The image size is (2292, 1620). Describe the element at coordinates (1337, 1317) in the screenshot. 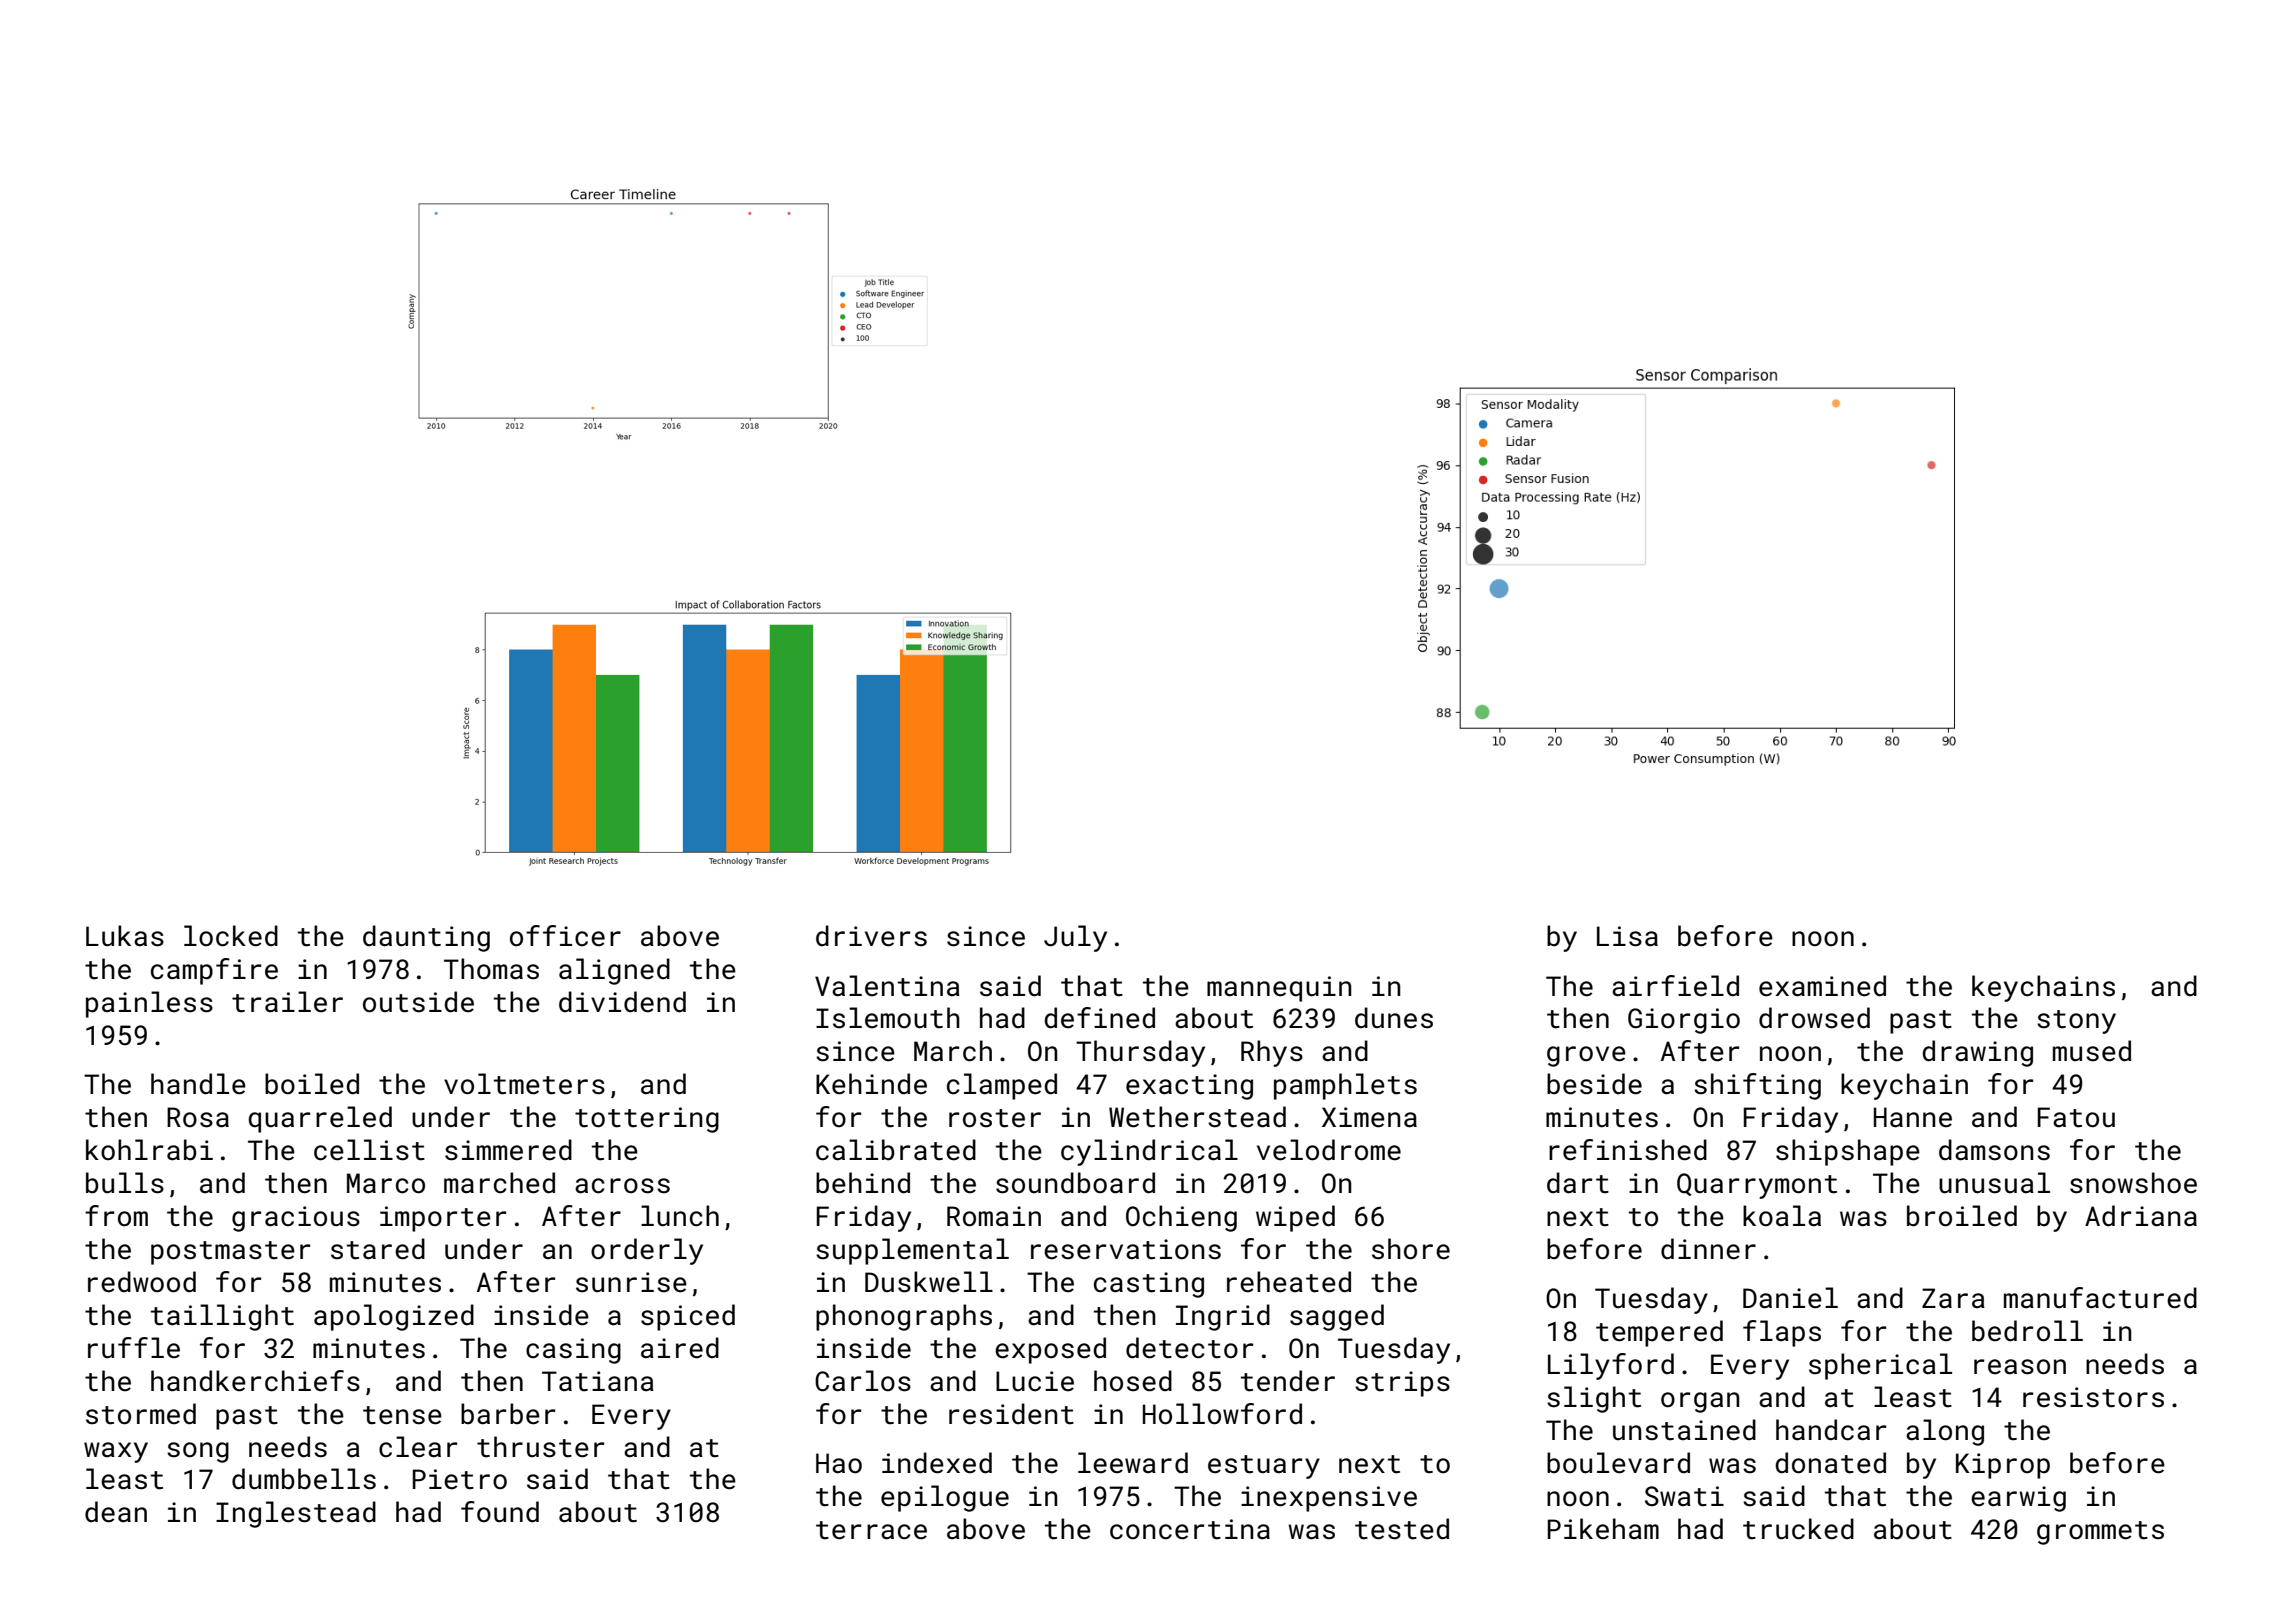

I see `sagged` at that location.
